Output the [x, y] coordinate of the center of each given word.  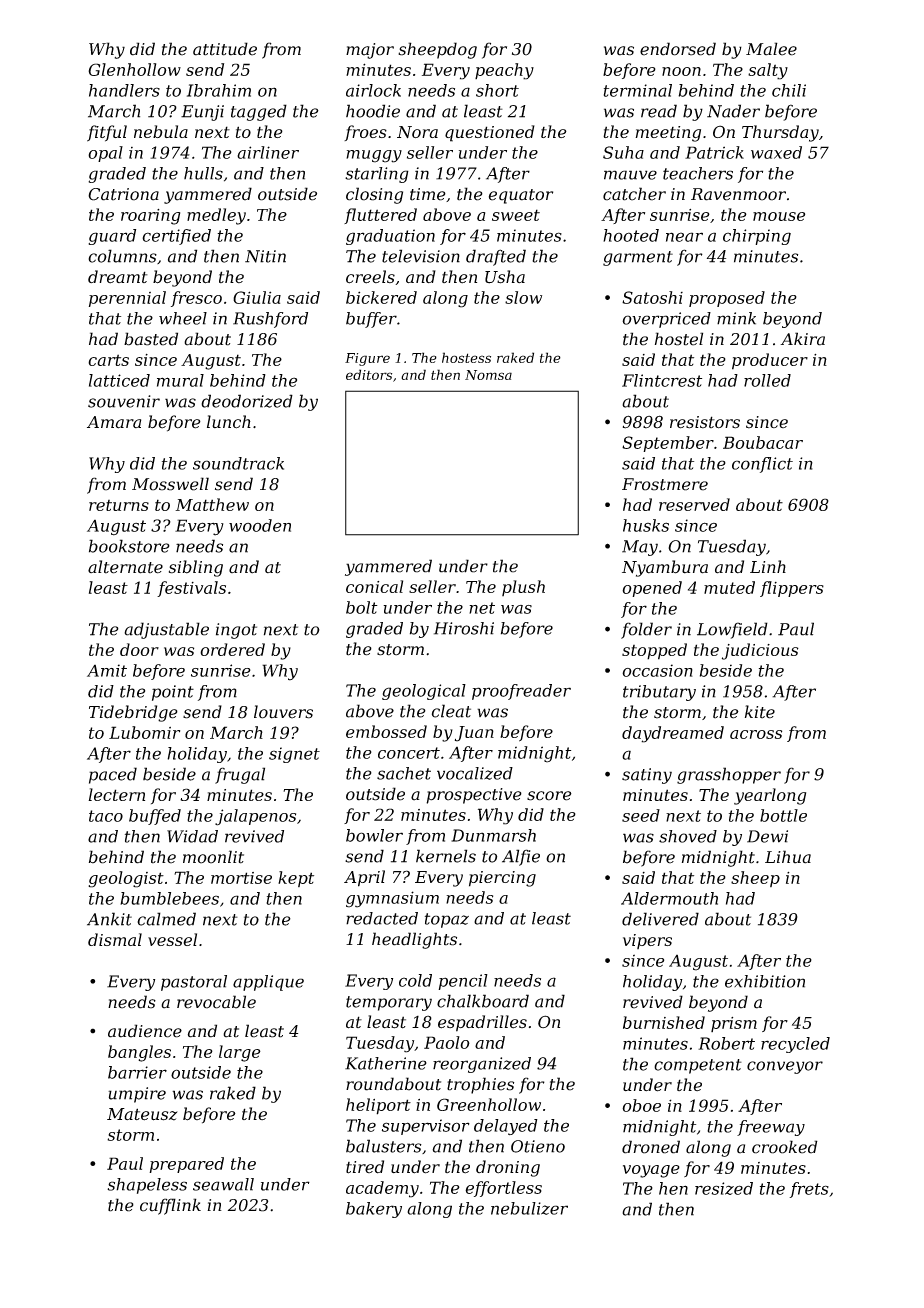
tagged [259, 112]
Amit [107, 670]
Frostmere [665, 484]
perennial [127, 299]
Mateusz [142, 1114]
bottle [783, 815]
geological [424, 692]
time [428, 194]
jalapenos [255, 817]
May [640, 548]
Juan [474, 734]
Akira [802, 339]
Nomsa [488, 375]
